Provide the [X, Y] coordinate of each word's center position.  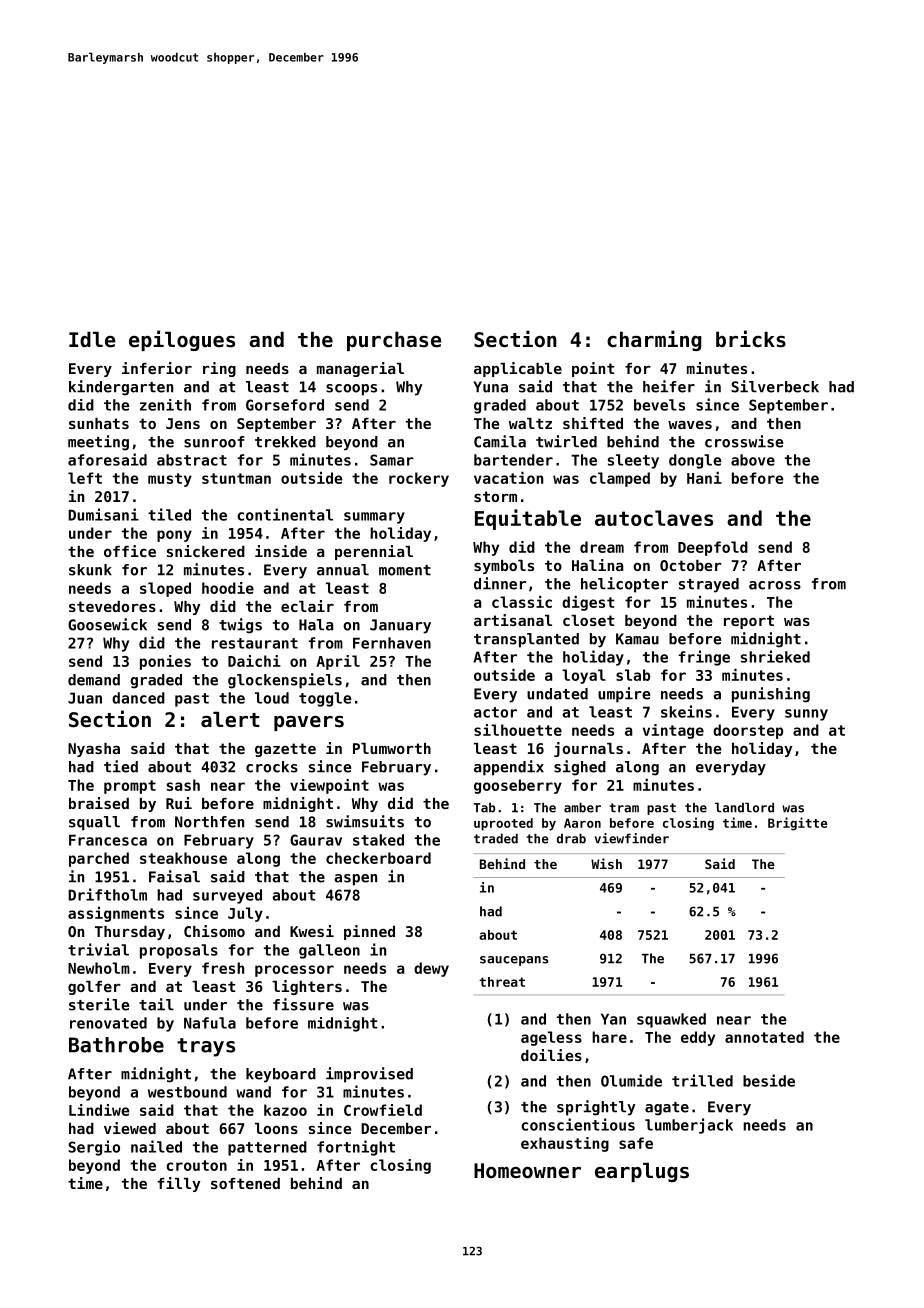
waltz [530, 423]
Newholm [99, 968]
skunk [90, 570]
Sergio [94, 1148]
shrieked [775, 656]
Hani [704, 477]
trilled [702, 1080]
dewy [431, 969]
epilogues [182, 340]
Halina [597, 565]
